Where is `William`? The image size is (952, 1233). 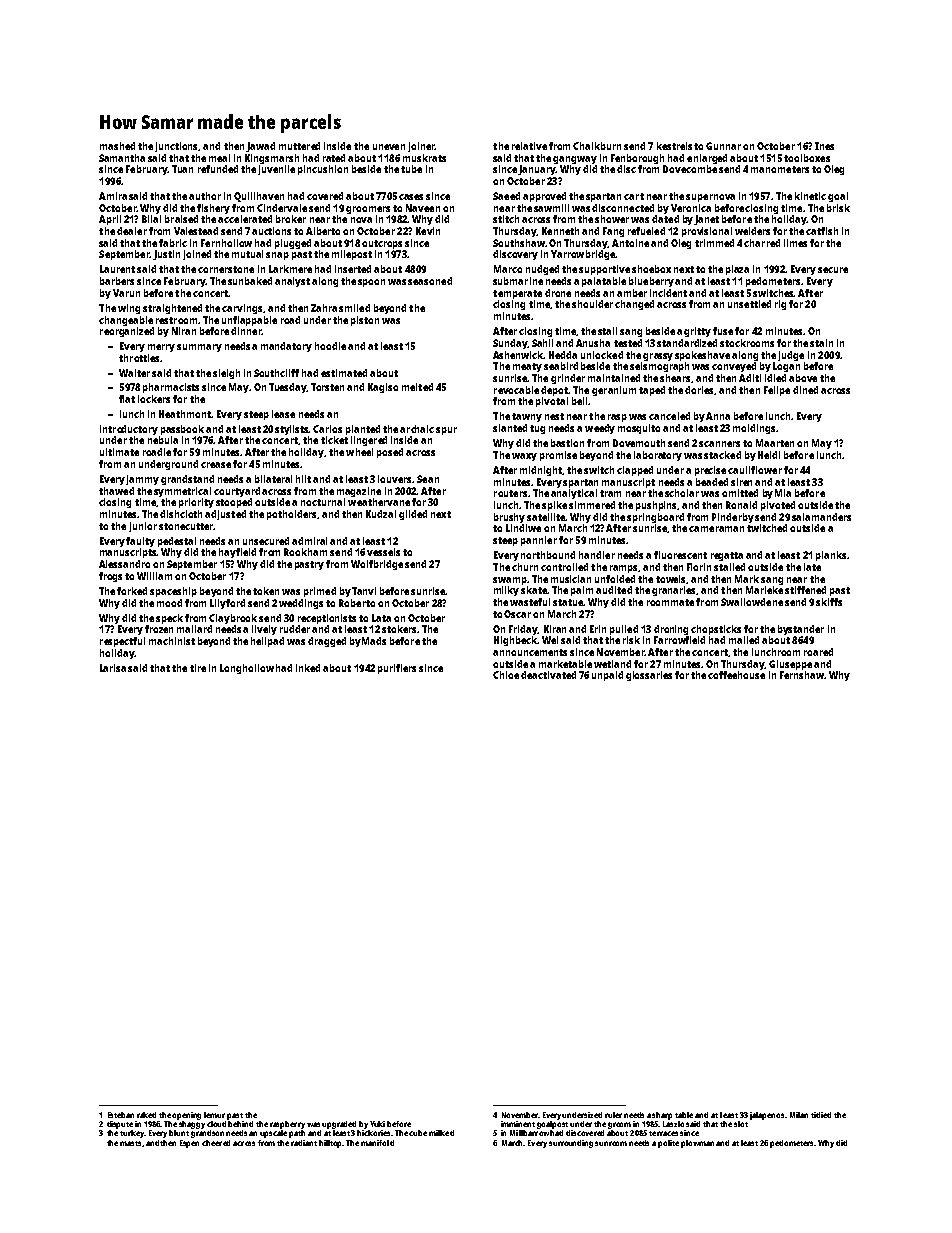
William is located at coordinates (154, 576).
